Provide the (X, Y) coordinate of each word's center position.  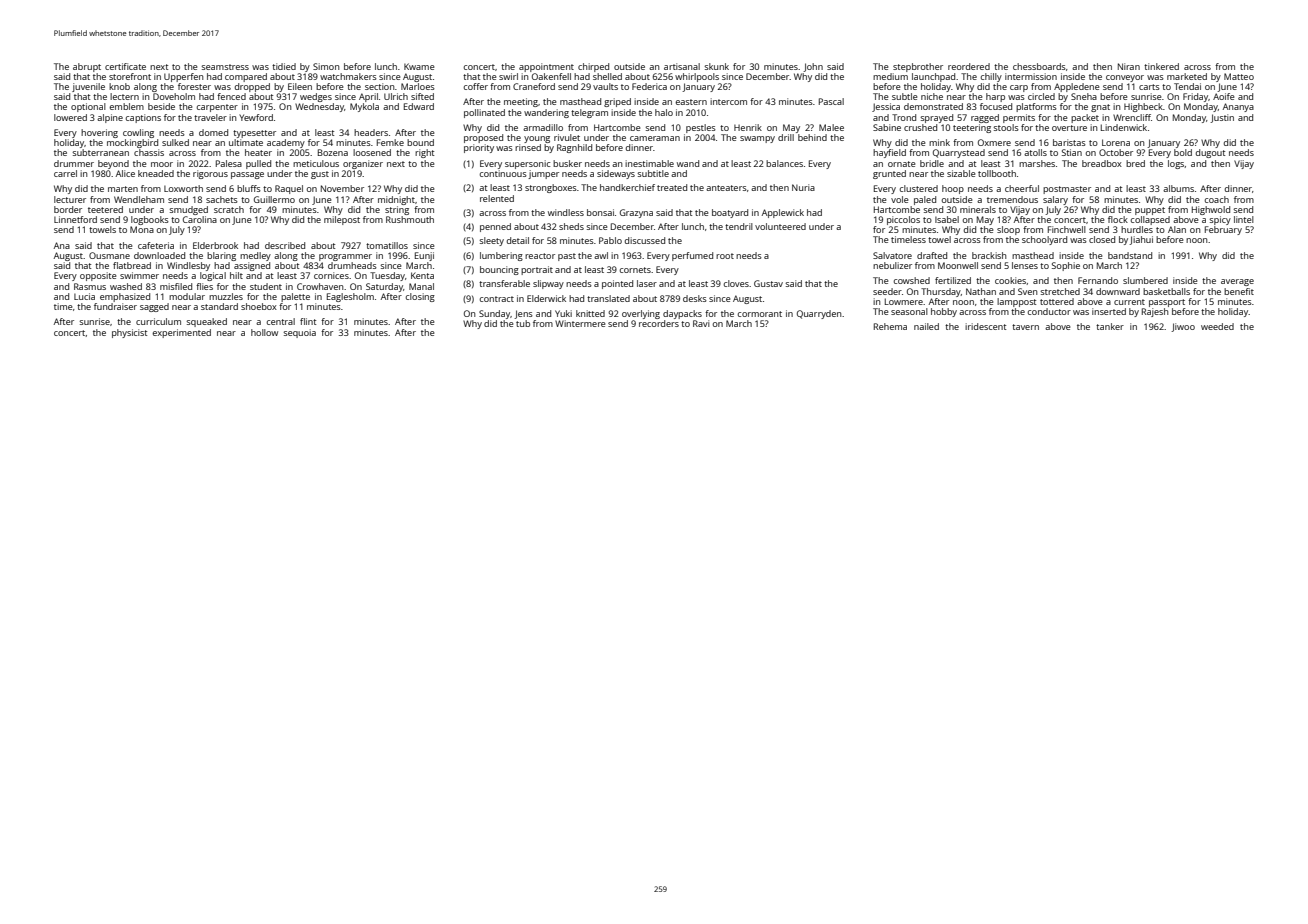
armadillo (543, 127)
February (1223, 230)
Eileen (300, 86)
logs (1176, 164)
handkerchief (627, 187)
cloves (736, 283)
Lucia (84, 296)
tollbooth (997, 173)
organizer (363, 164)
